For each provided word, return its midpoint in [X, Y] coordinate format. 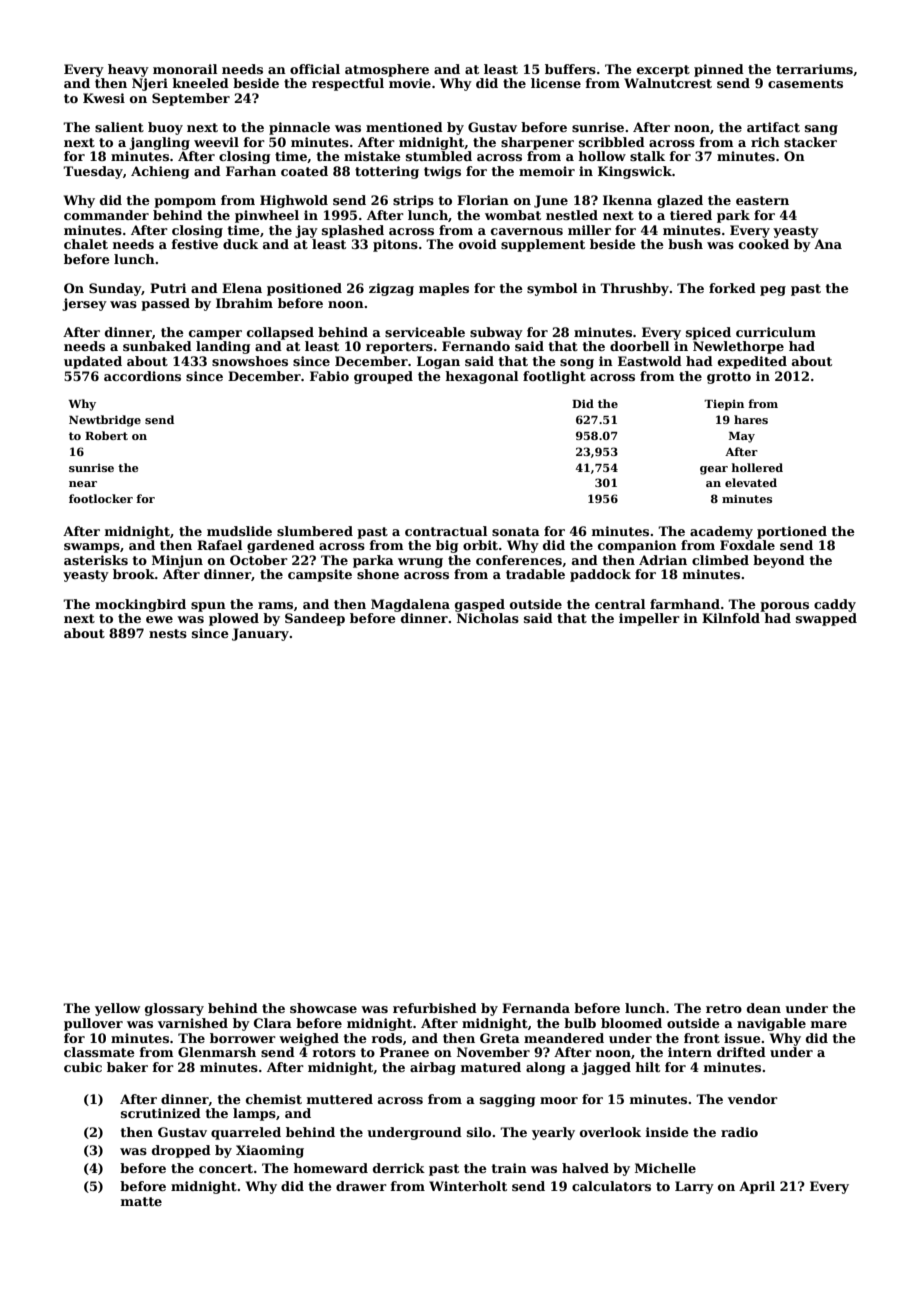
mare [829, 1024]
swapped [826, 619]
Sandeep [315, 619]
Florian [483, 200]
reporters [399, 348]
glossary [174, 1009]
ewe [159, 619]
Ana [828, 244]
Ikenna [627, 200]
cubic [83, 1067]
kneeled [201, 83]
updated [93, 362]
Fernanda [536, 1008]
